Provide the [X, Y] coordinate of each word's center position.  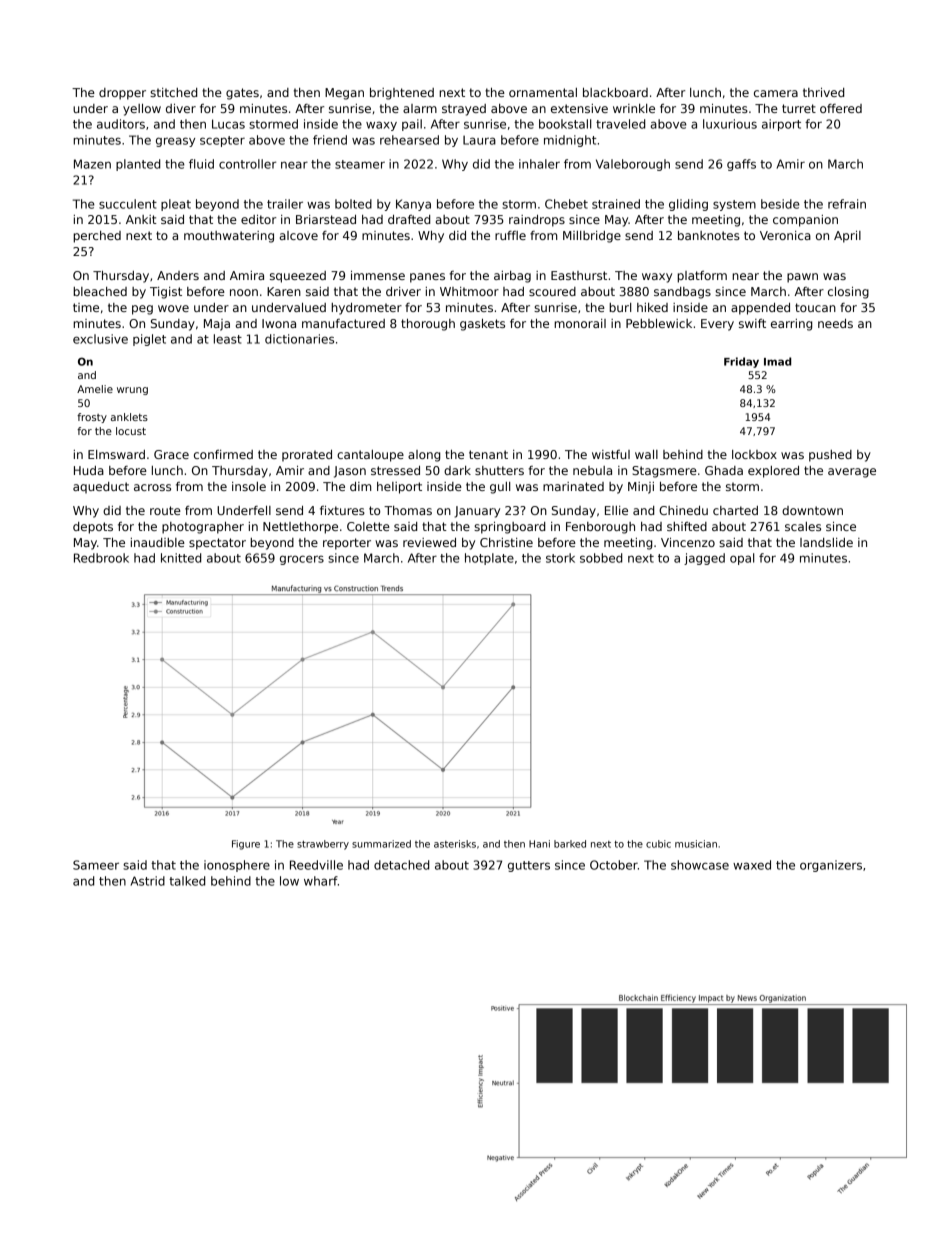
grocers [302, 560]
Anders [178, 275]
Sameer [96, 865]
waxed [752, 865]
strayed [464, 110]
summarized [381, 844]
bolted [353, 204]
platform [702, 277]
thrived [823, 92]
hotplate [489, 559]
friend [330, 140]
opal [742, 559]
